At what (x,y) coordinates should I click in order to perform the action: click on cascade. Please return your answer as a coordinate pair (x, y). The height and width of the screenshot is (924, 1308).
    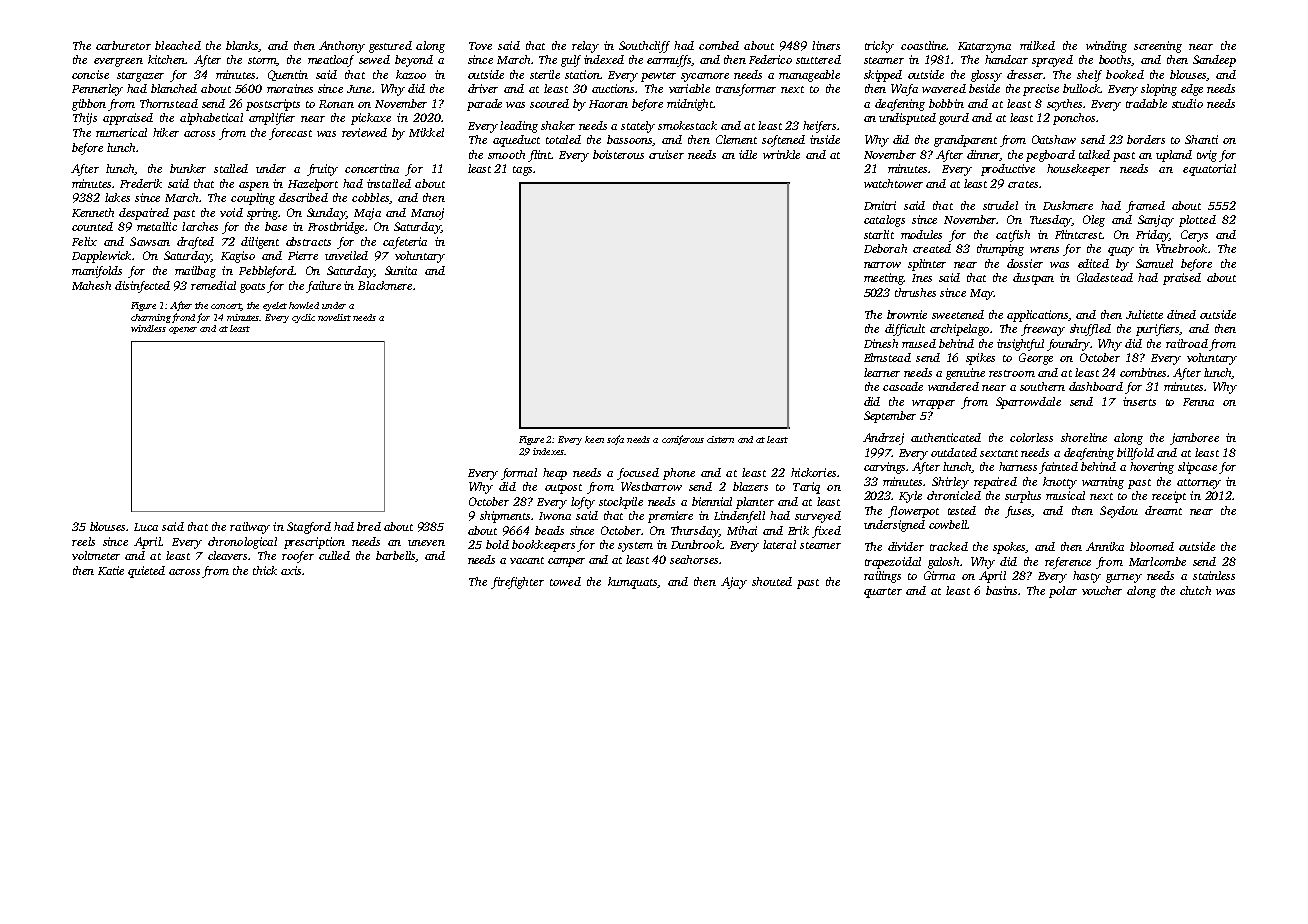
    Looking at the image, I should click on (903, 386).
